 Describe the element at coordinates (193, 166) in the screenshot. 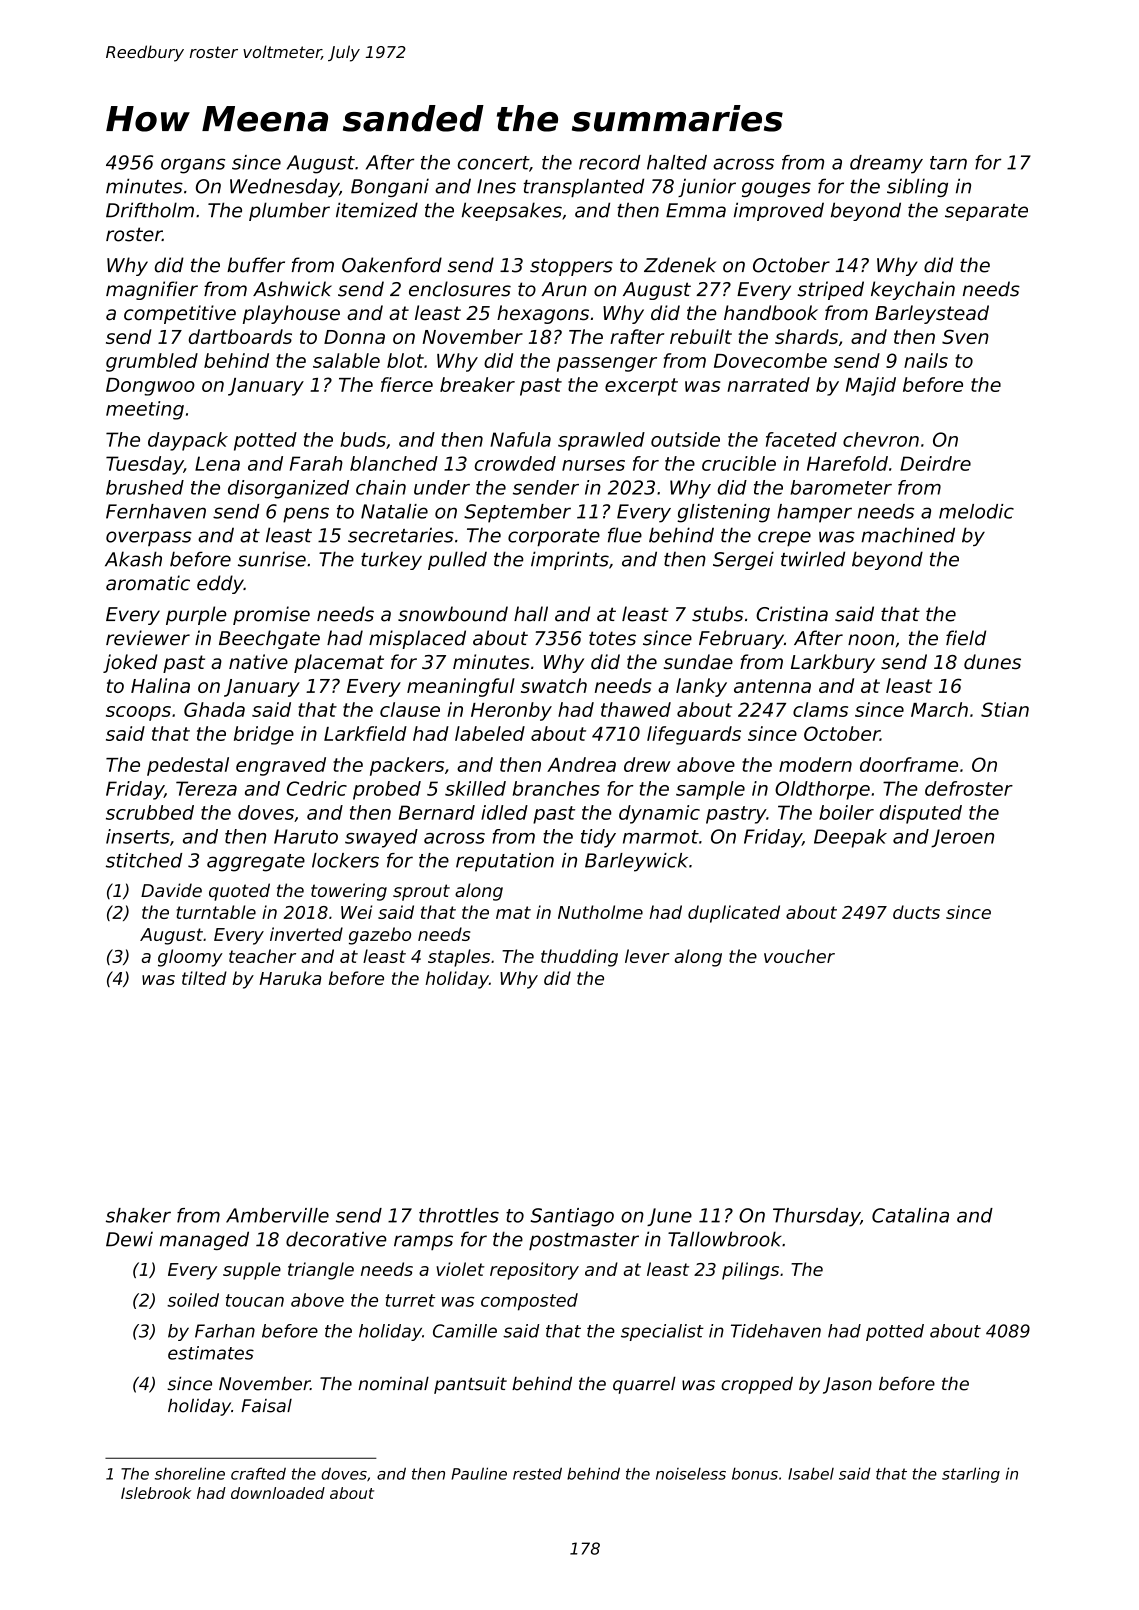

I see `organs` at that location.
